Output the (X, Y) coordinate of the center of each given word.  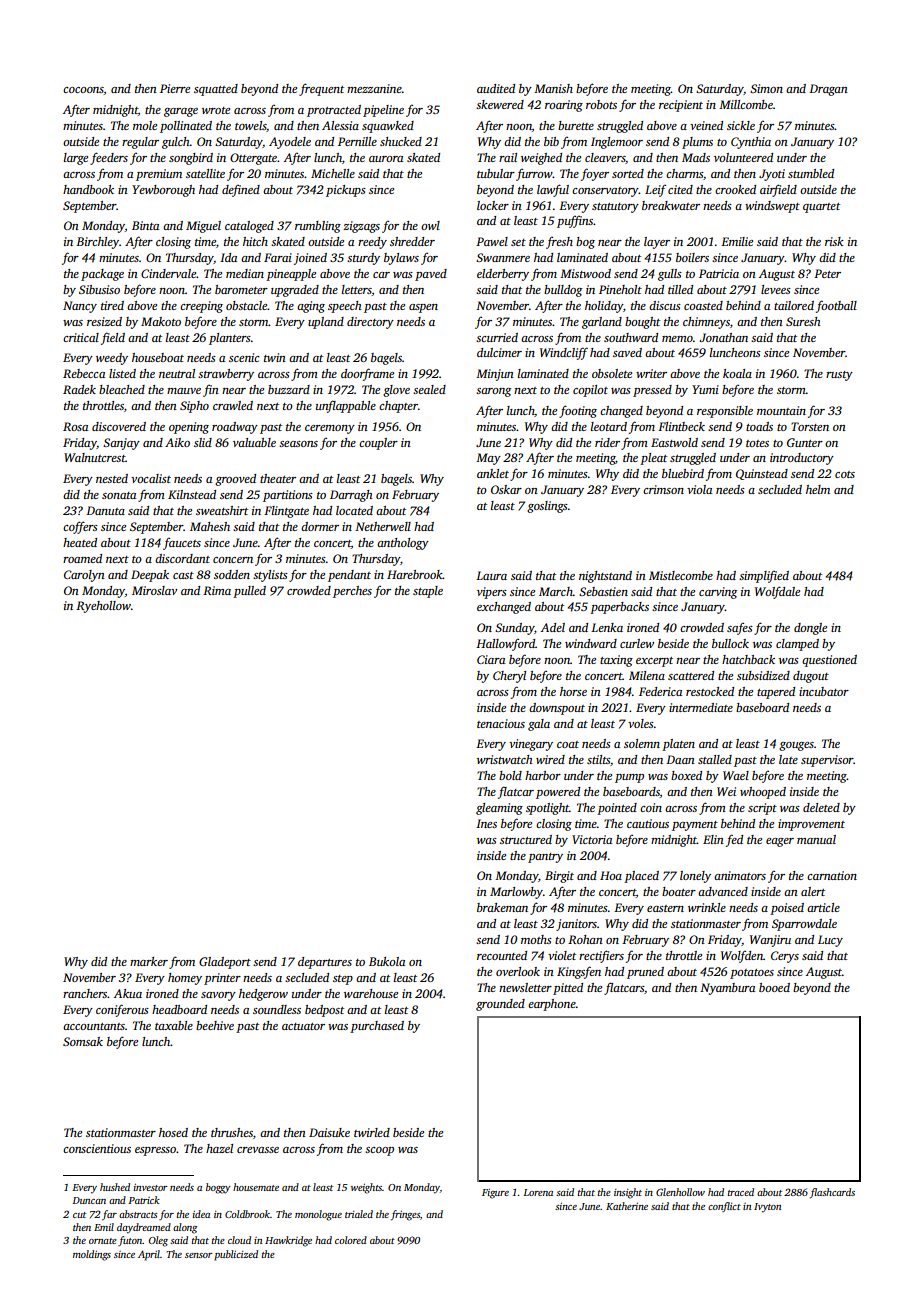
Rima (217, 590)
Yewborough (163, 191)
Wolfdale (777, 592)
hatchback (748, 659)
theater (278, 478)
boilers (692, 257)
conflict (724, 1207)
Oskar (506, 489)
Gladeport (225, 963)
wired (550, 759)
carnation (832, 875)
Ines (486, 823)
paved (431, 275)
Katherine (627, 1206)
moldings (92, 1255)
